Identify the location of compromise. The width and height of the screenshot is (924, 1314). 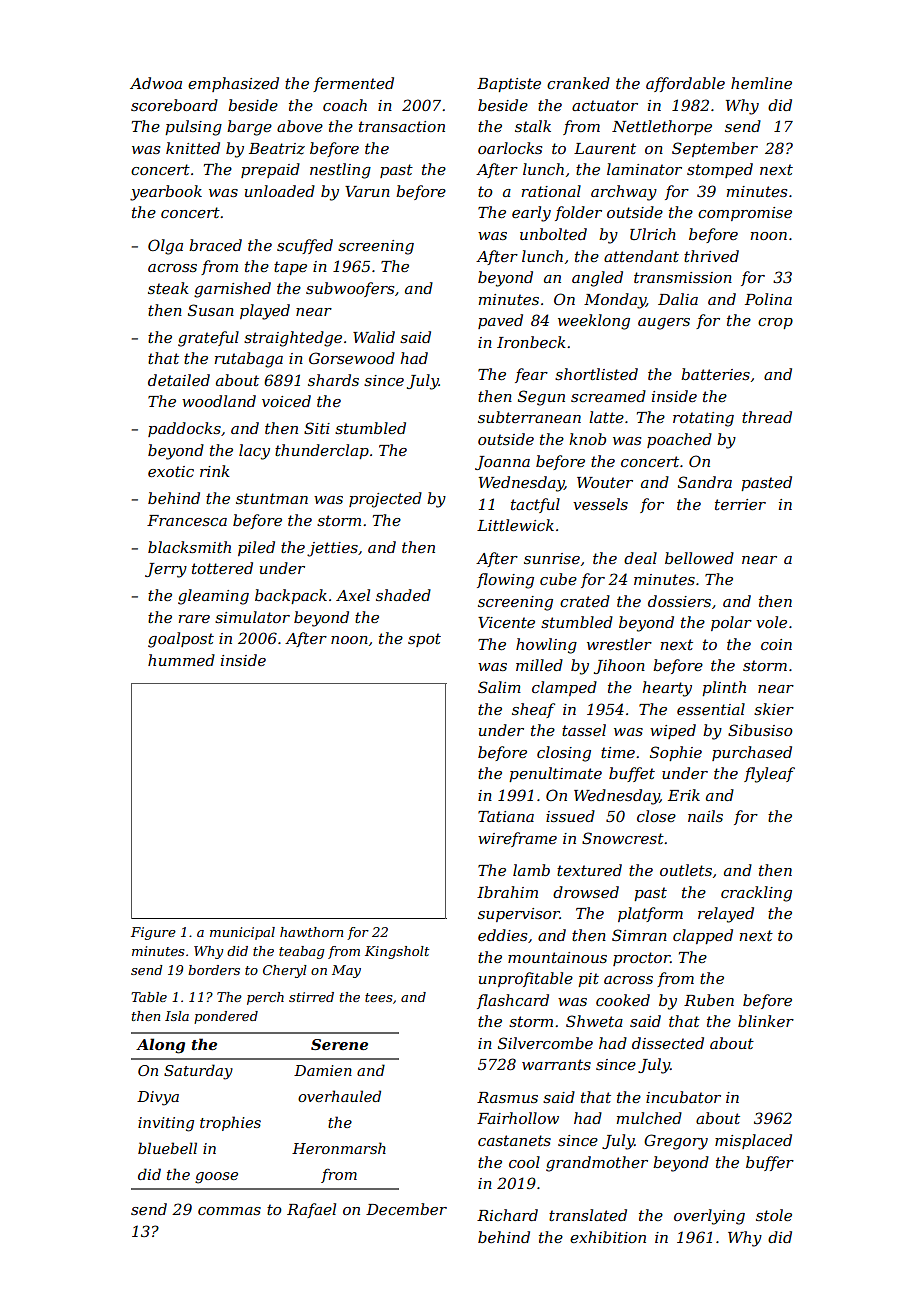
(745, 214).
